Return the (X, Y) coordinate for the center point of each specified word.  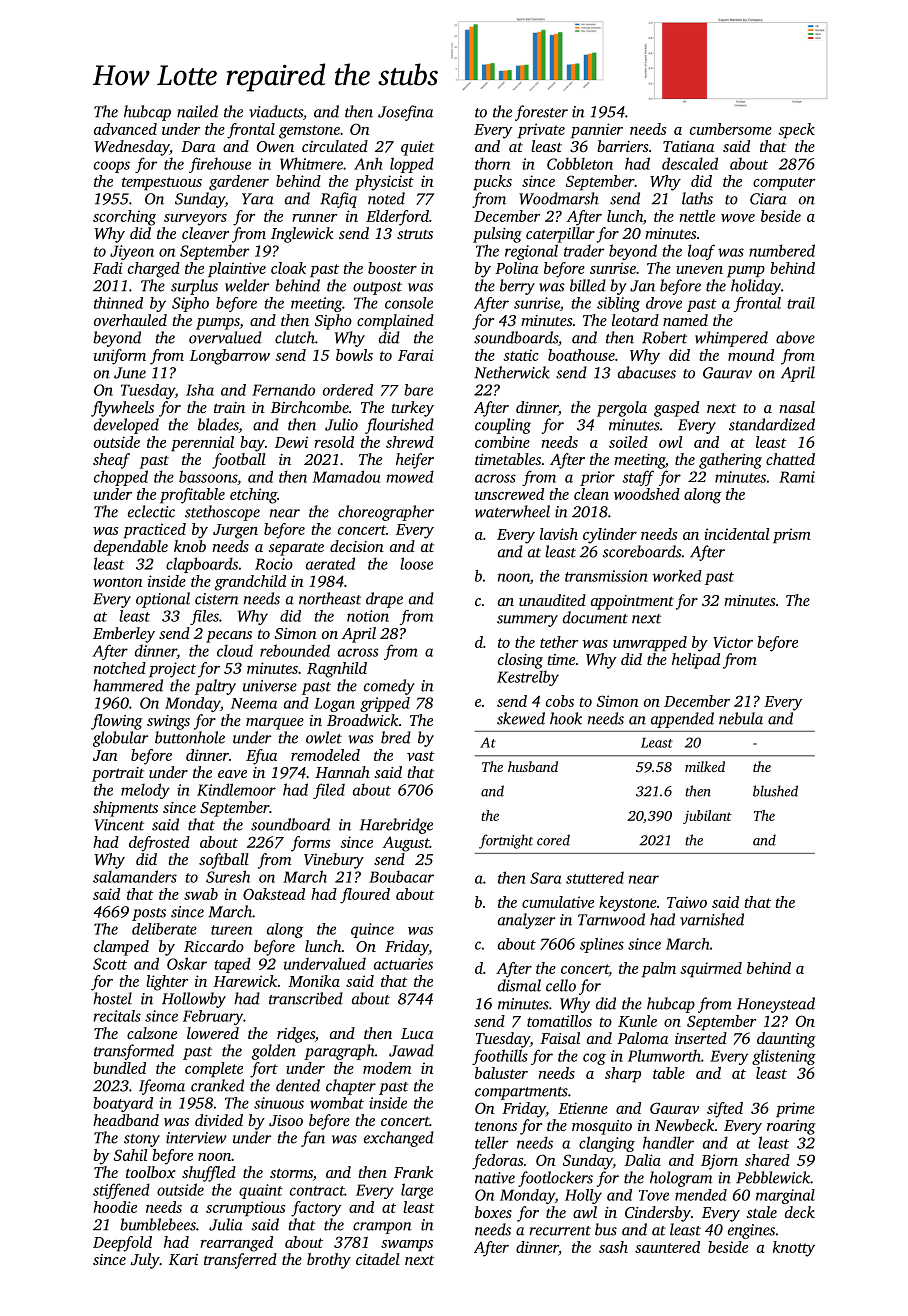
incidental (737, 534)
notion (368, 616)
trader (584, 250)
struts (415, 234)
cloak (288, 268)
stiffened (121, 1191)
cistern (217, 599)
